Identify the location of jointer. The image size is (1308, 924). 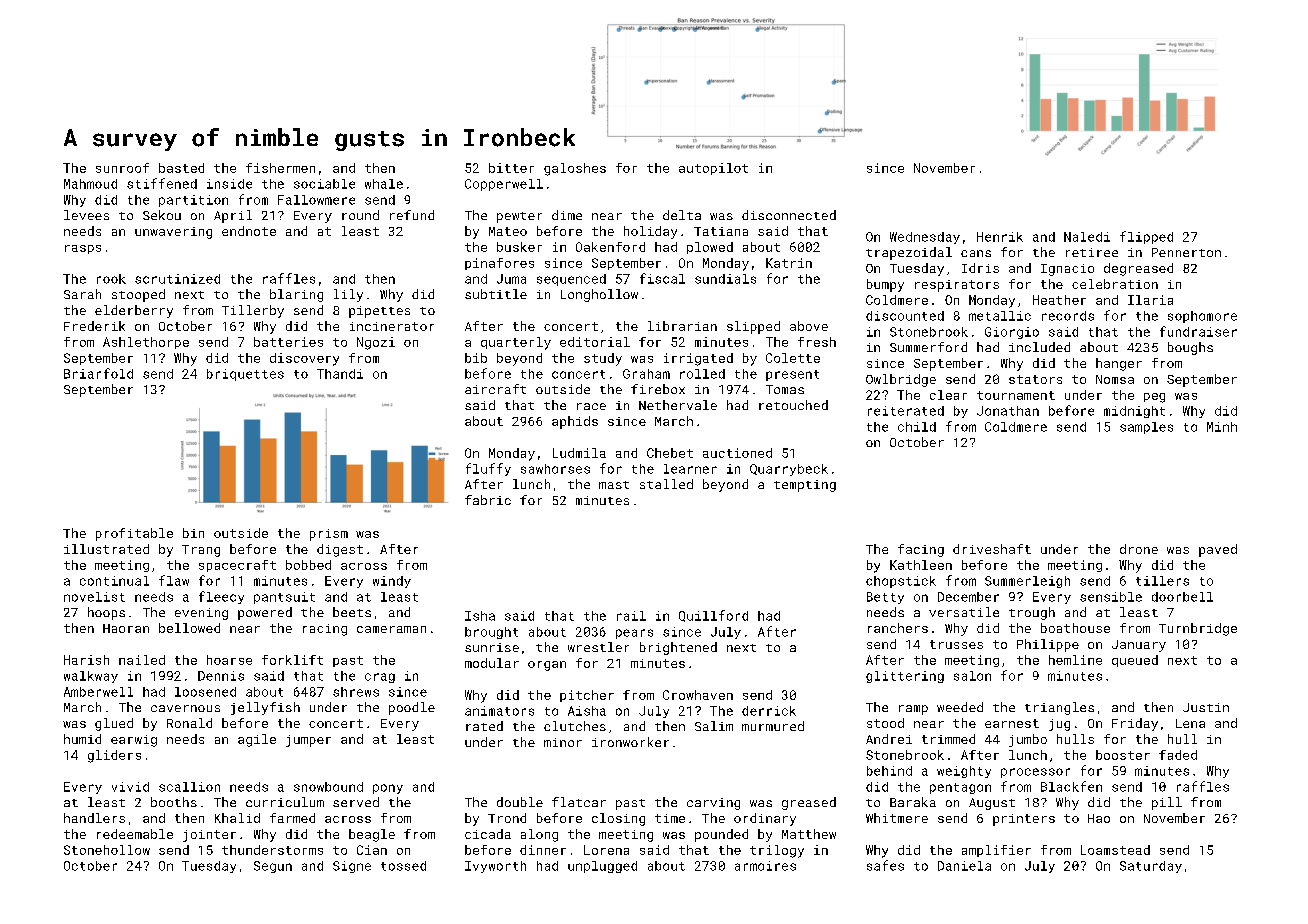
(209, 836).
